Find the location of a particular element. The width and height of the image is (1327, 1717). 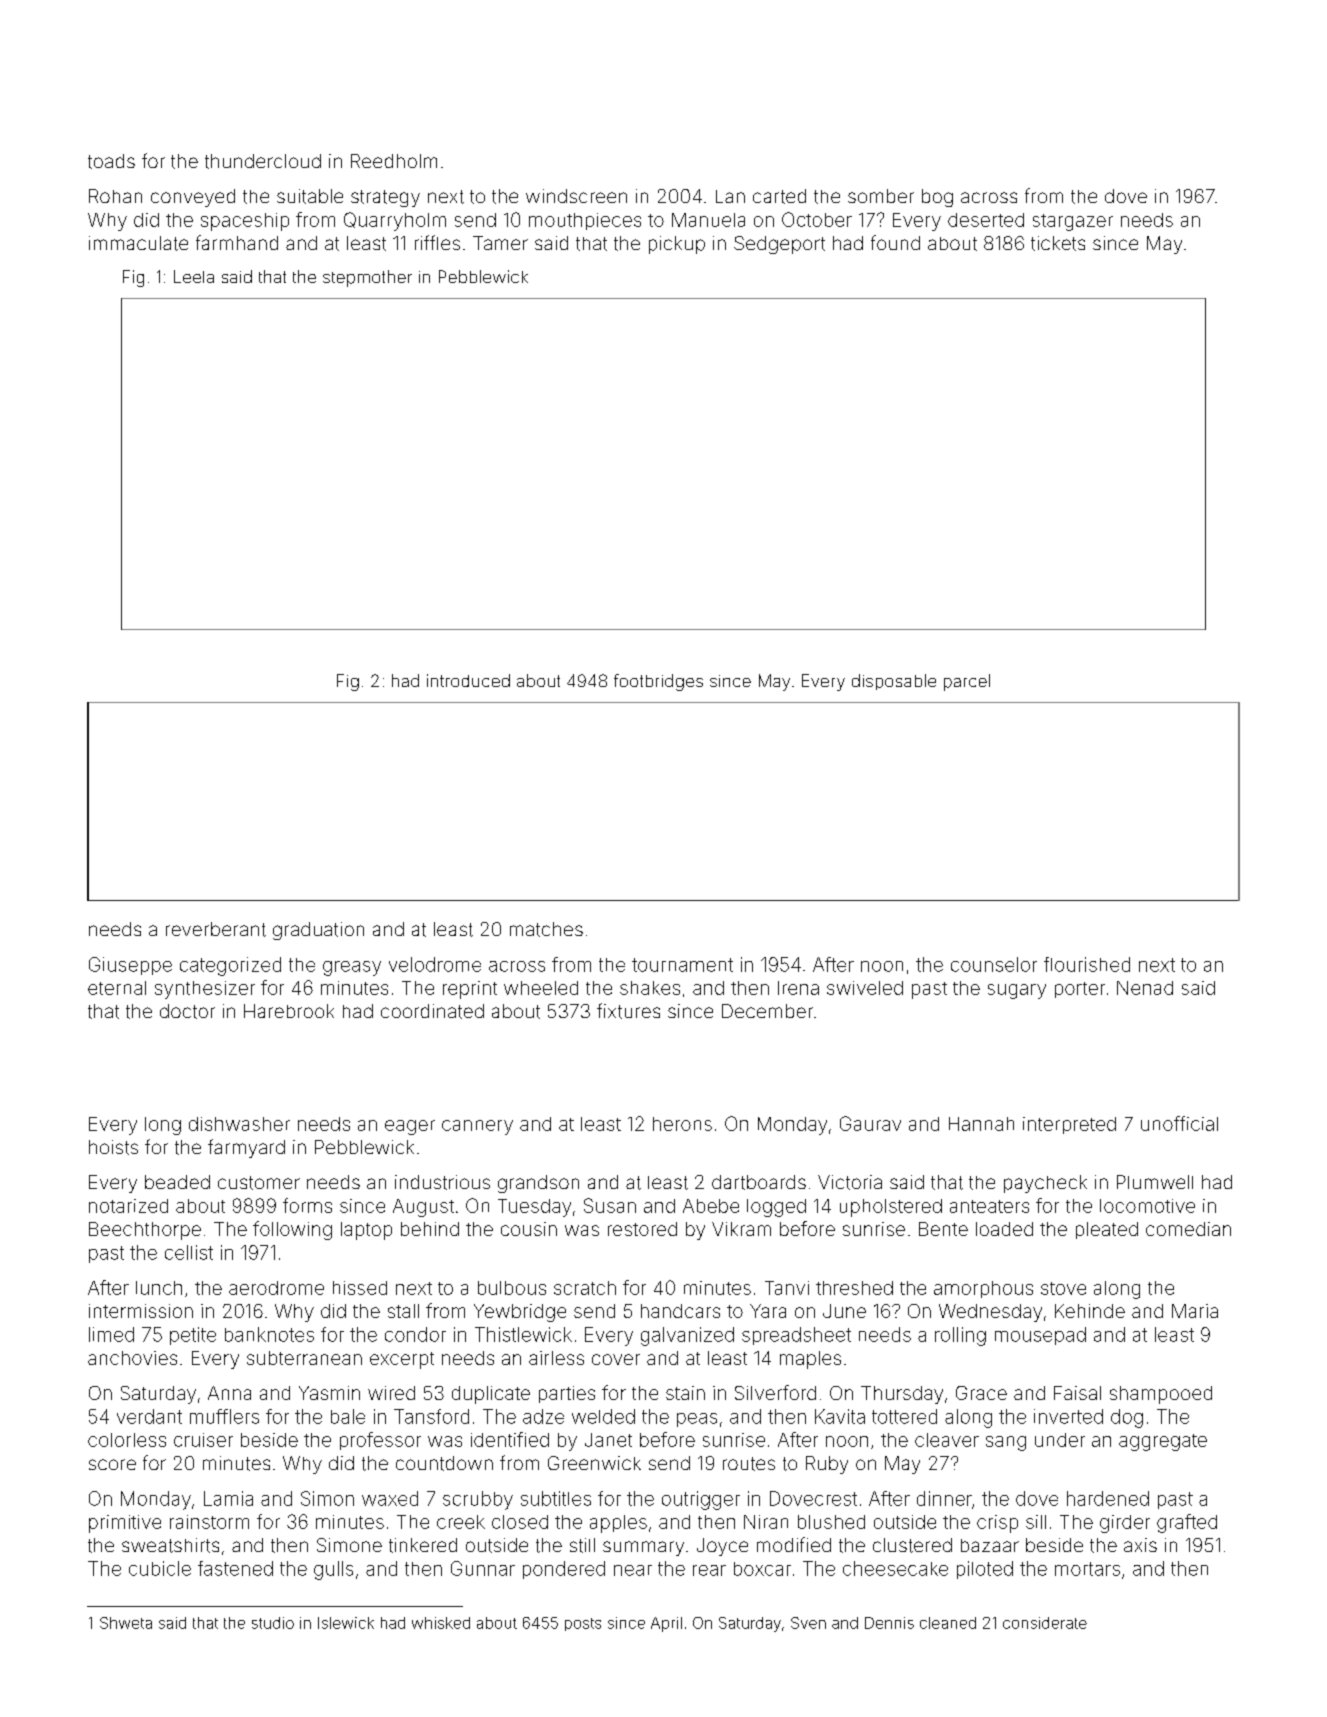

Leela is located at coordinates (194, 276).
